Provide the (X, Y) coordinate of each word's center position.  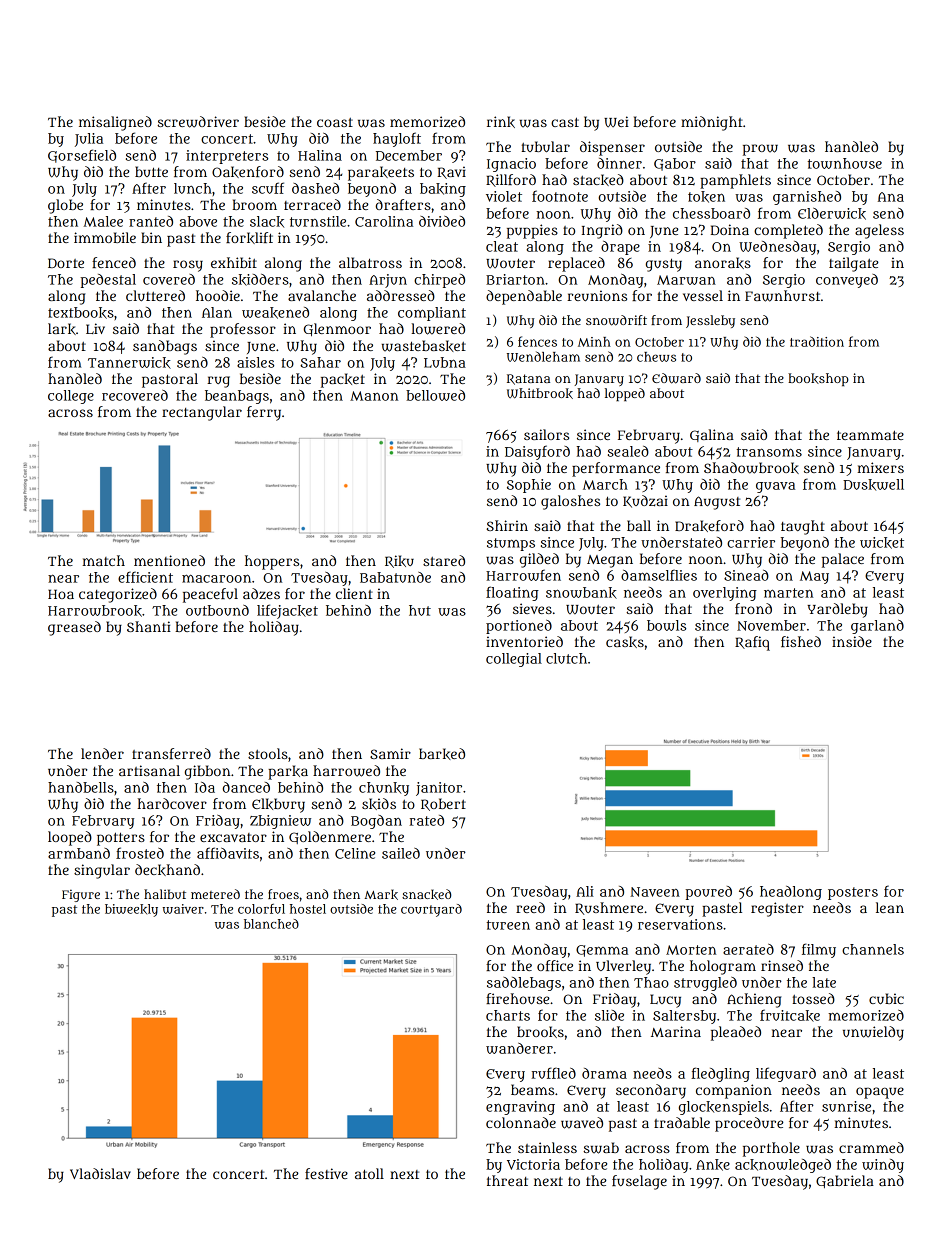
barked (442, 754)
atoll (369, 1173)
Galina (712, 435)
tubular (546, 146)
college (71, 397)
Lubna (445, 362)
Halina (320, 155)
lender (102, 753)
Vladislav (100, 1173)
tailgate (854, 264)
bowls (666, 625)
